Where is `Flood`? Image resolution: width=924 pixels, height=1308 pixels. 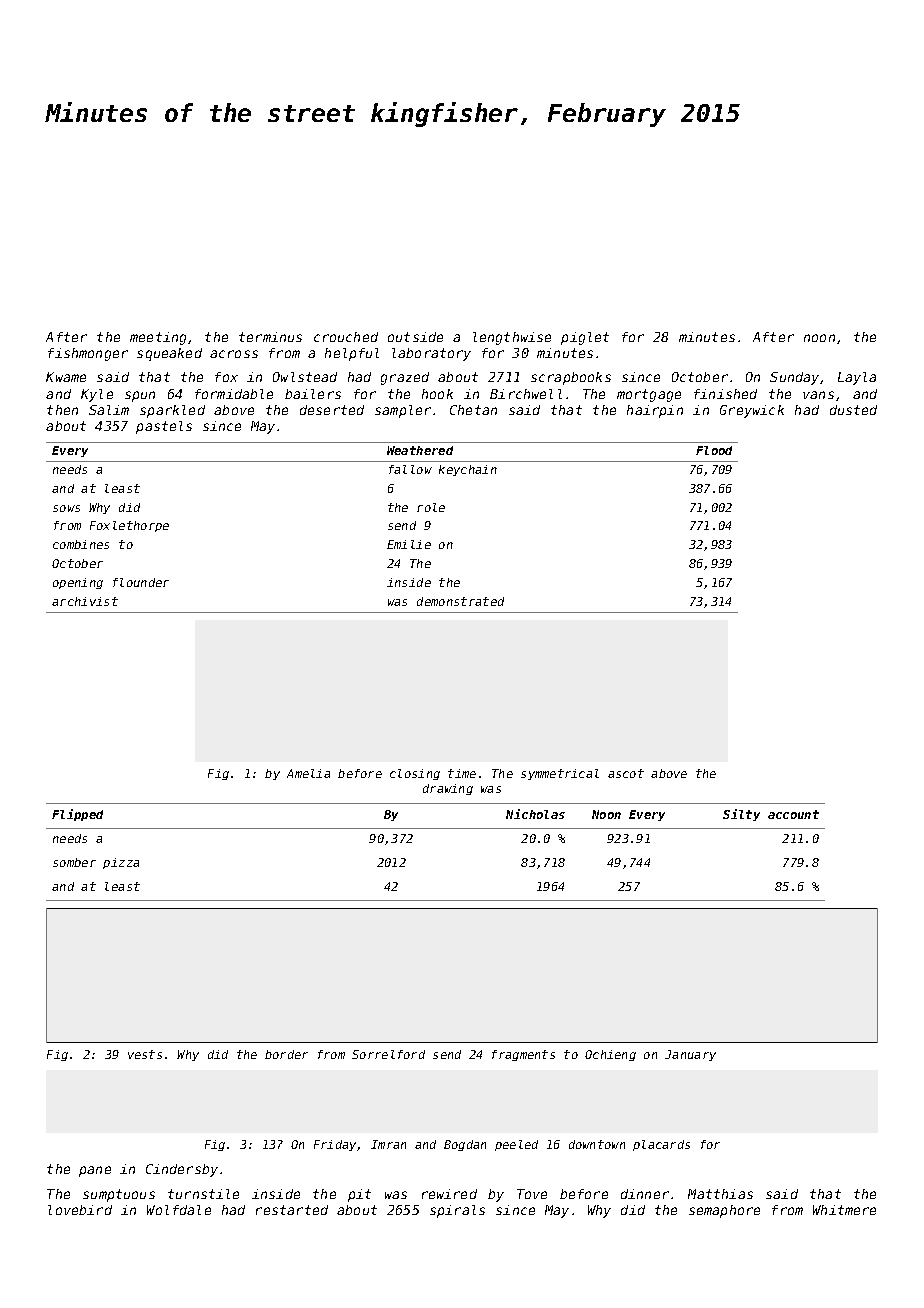
Flood is located at coordinates (714, 450).
